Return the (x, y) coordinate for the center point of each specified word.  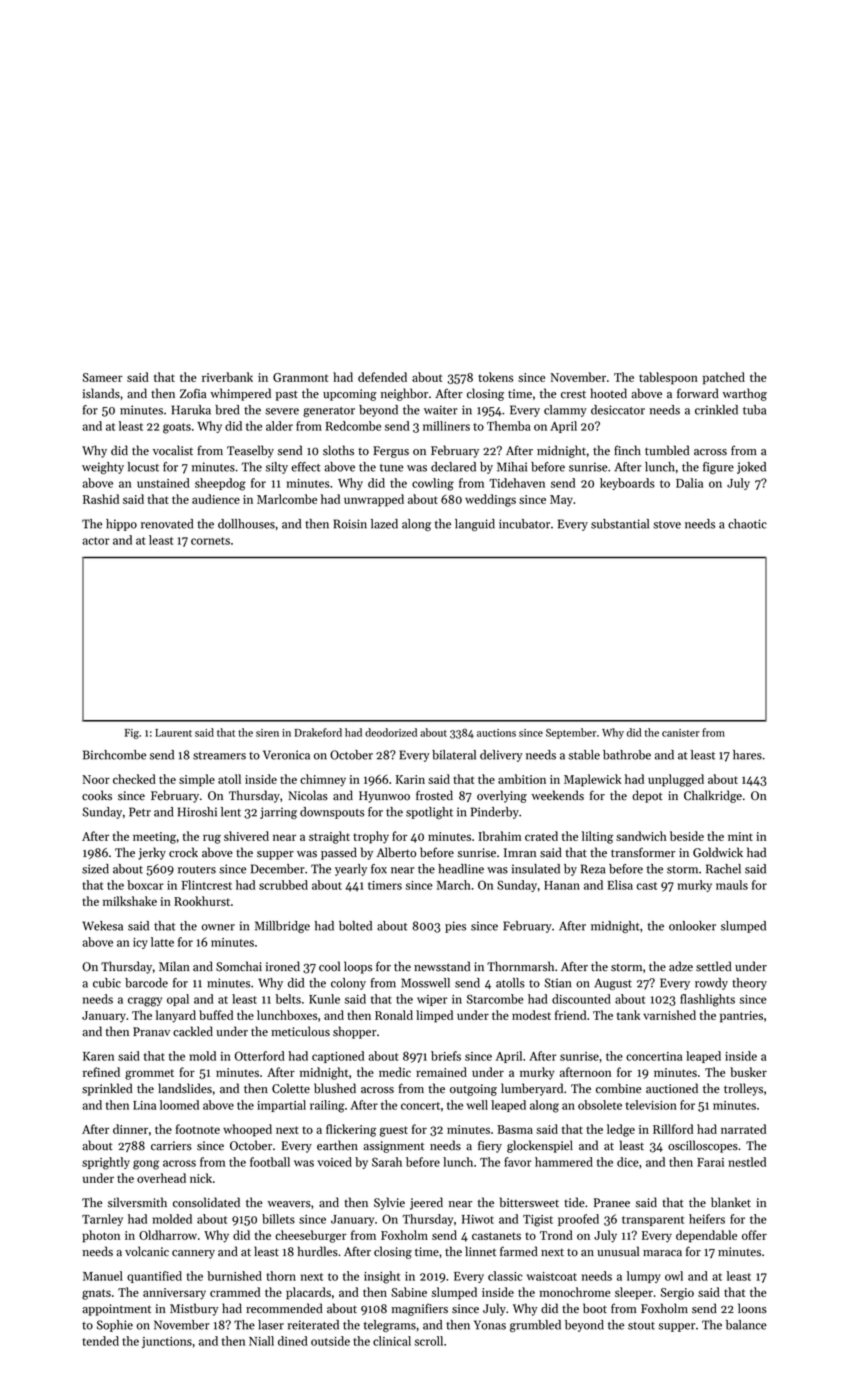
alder (279, 426)
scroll (429, 1341)
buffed (216, 1015)
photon (101, 1236)
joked (751, 468)
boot (595, 1308)
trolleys (743, 1089)
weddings (490, 500)
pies (455, 927)
